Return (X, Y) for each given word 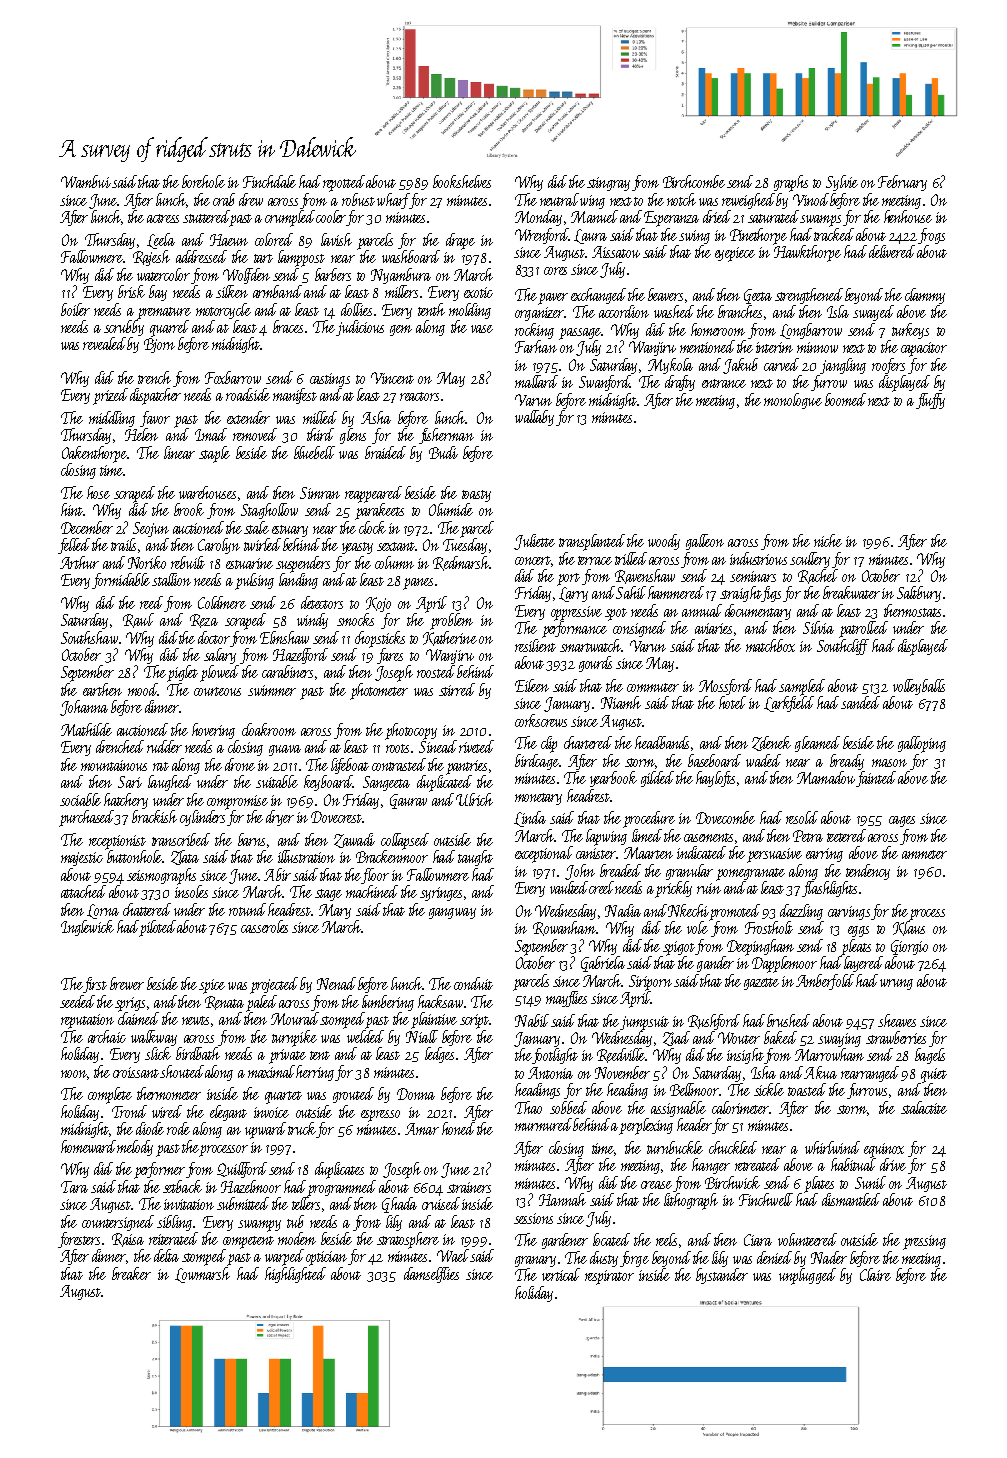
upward (265, 1130)
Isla (838, 311)
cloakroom (269, 729)
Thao (528, 1107)
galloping (922, 744)
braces (288, 326)
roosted (436, 671)
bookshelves (462, 181)
